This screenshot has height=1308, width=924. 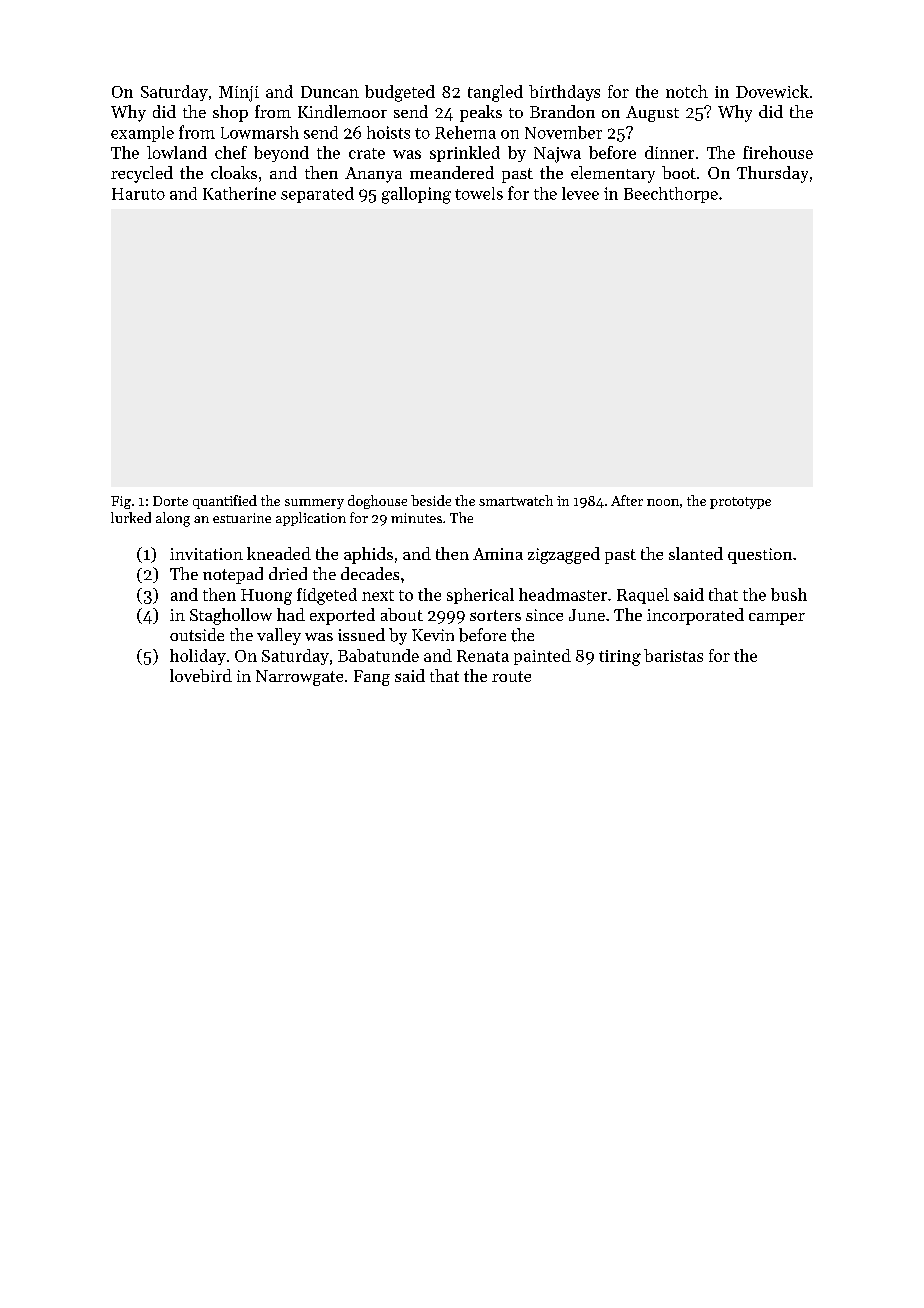 What do you see at coordinates (580, 193) in the screenshot?
I see `levee` at bounding box center [580, 193].
